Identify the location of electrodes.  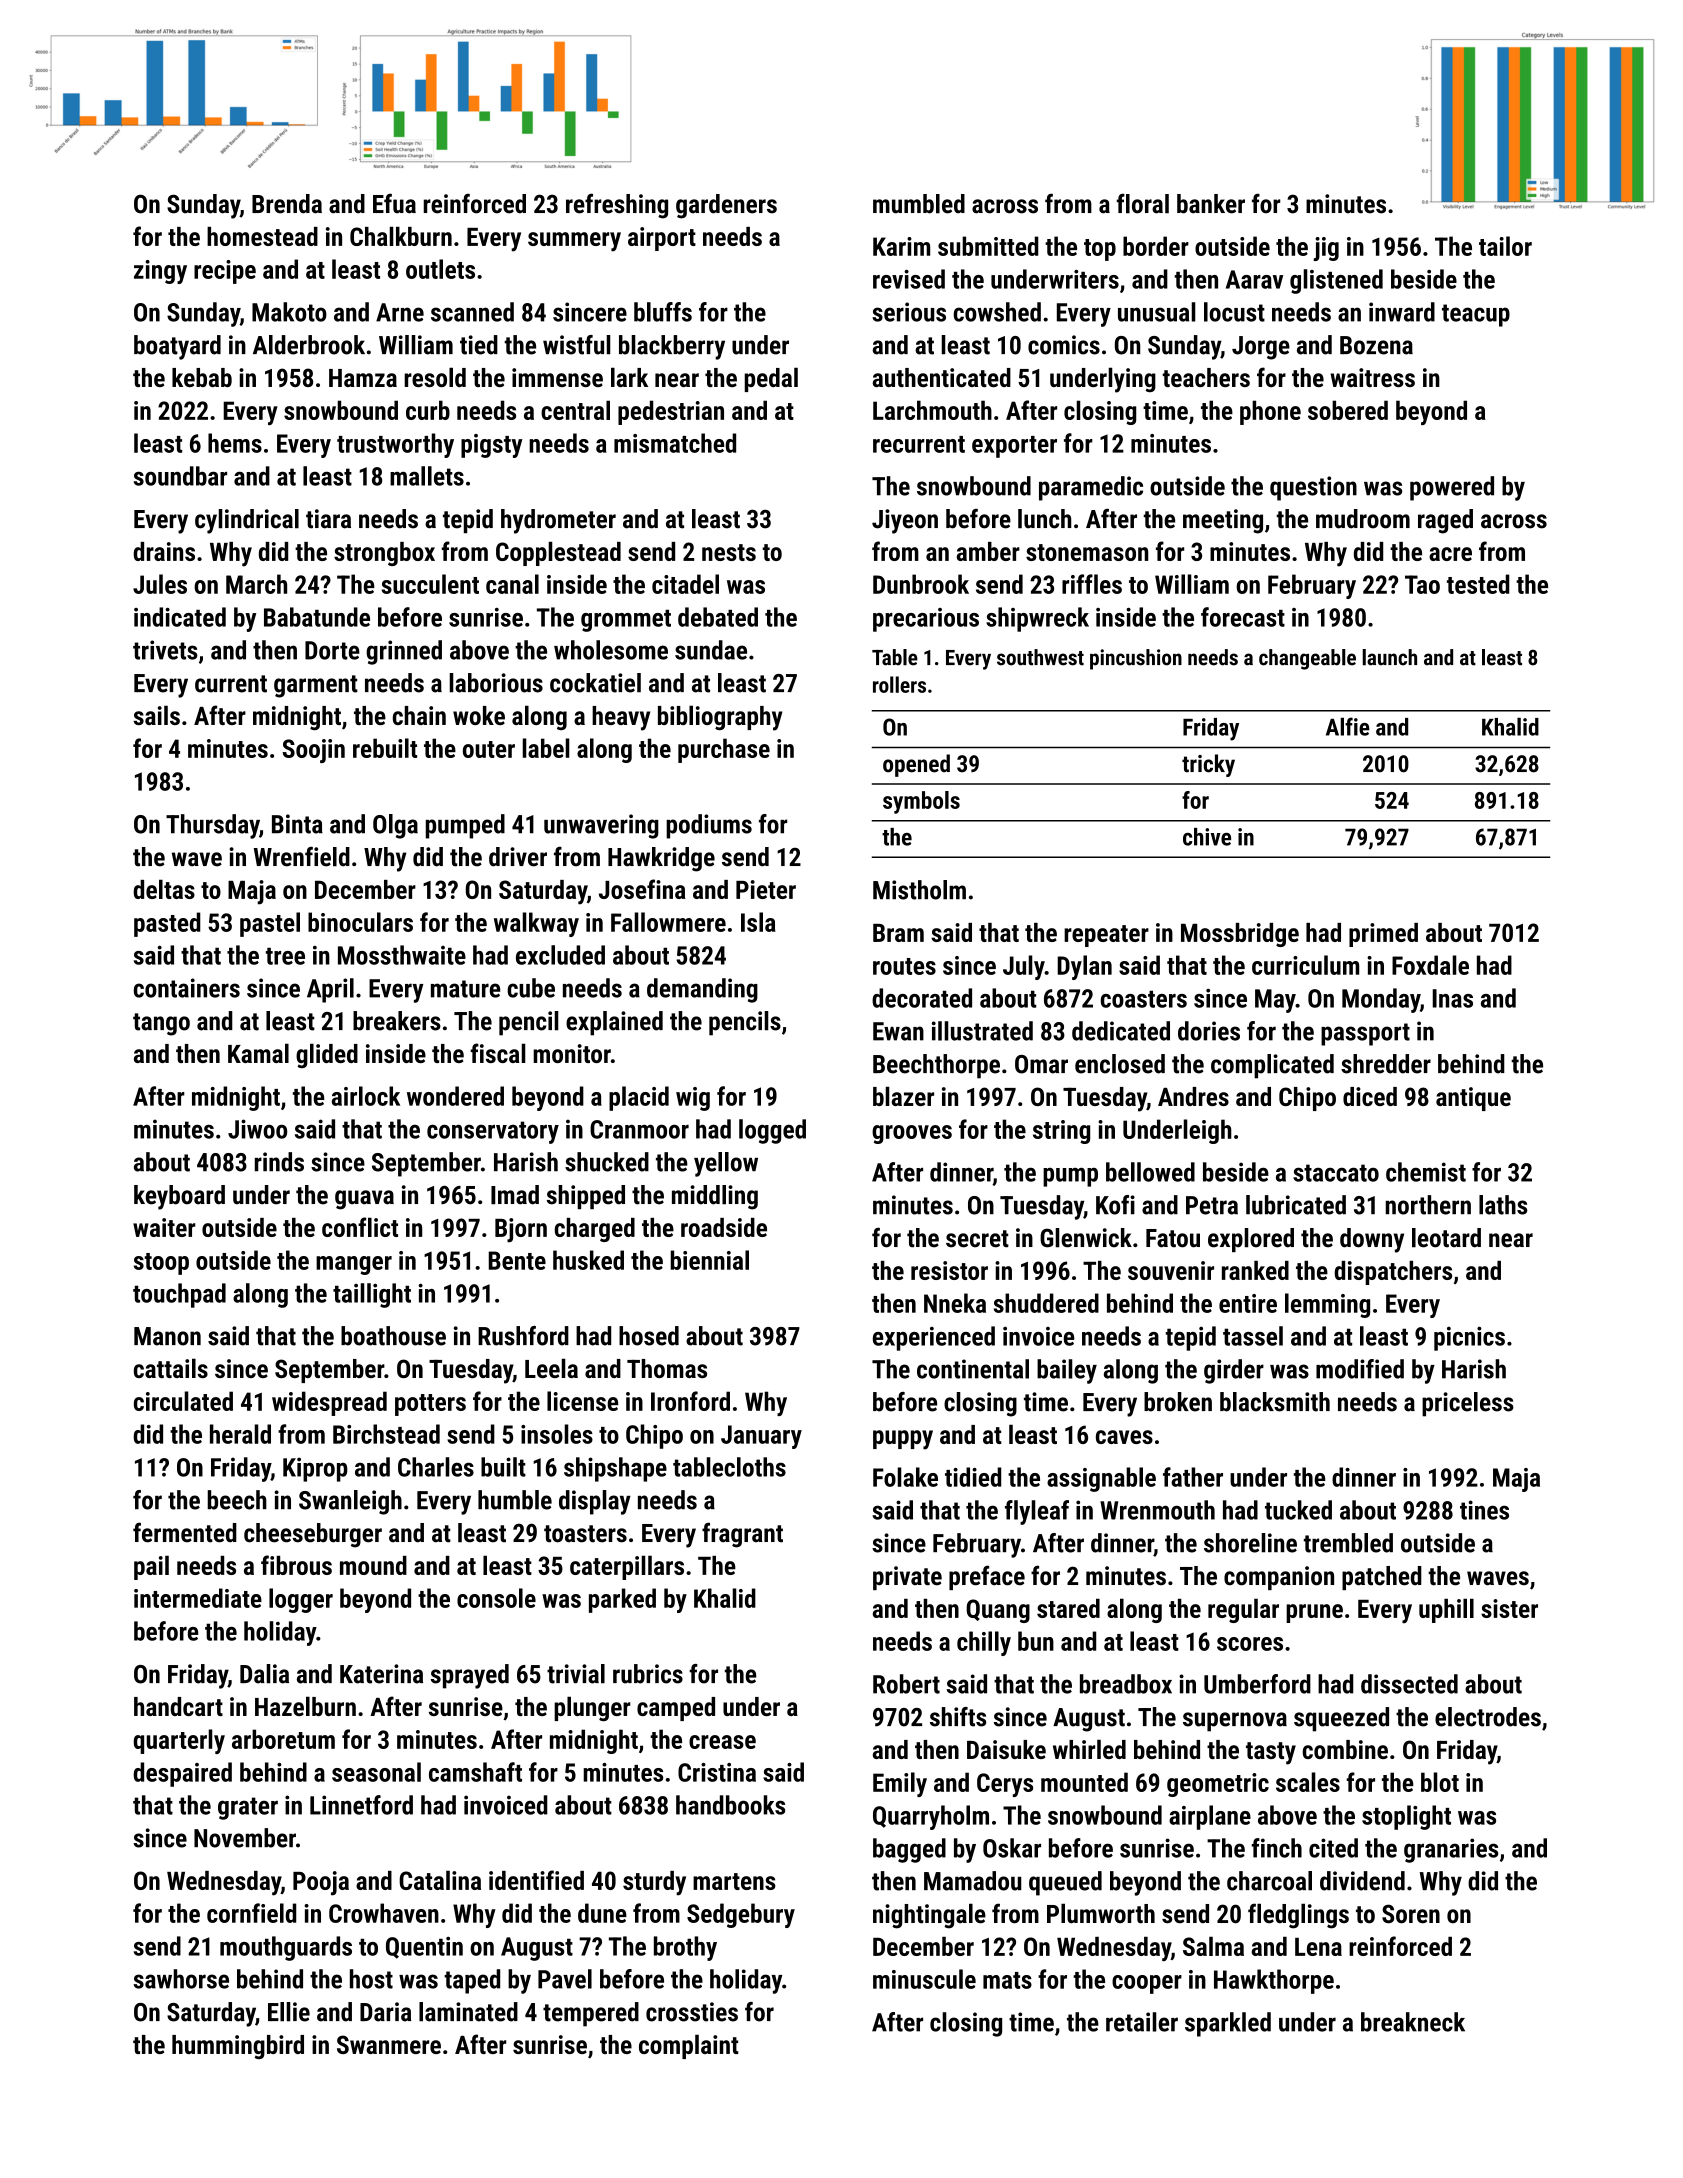
(1488, 1717).
